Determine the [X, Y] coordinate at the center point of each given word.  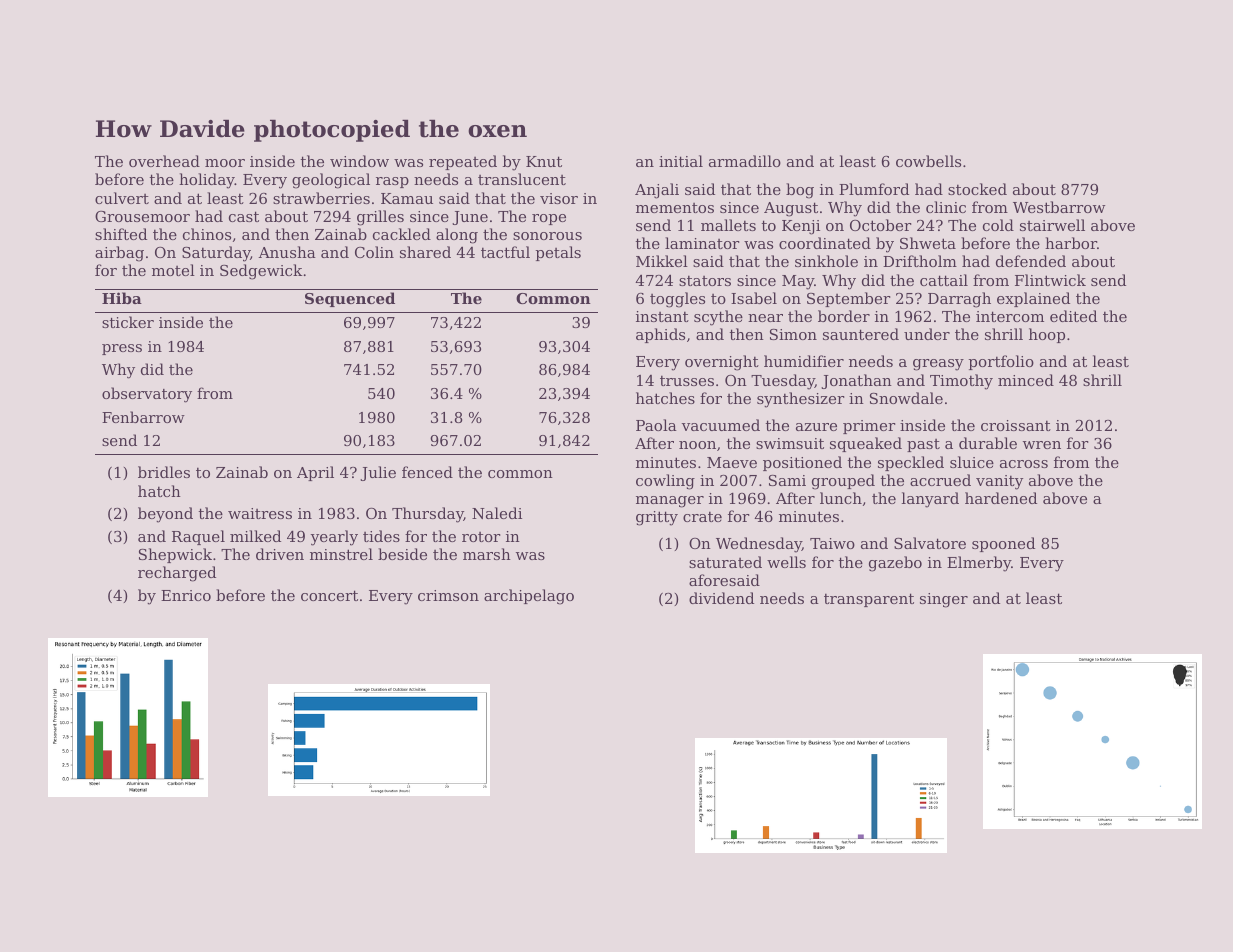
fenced [427, 472]
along [457, 236]
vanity [999, 482]
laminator [702, 243]
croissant [1016, 425]
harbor [1071, 243]
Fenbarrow [143, 417]
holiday [207, 181]
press [122, 349]
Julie [378, 473]
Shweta [928, 243]
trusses [687, 380]
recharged [177, 574]
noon [697, 445]
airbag [119, 254]
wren [1042, 445]
